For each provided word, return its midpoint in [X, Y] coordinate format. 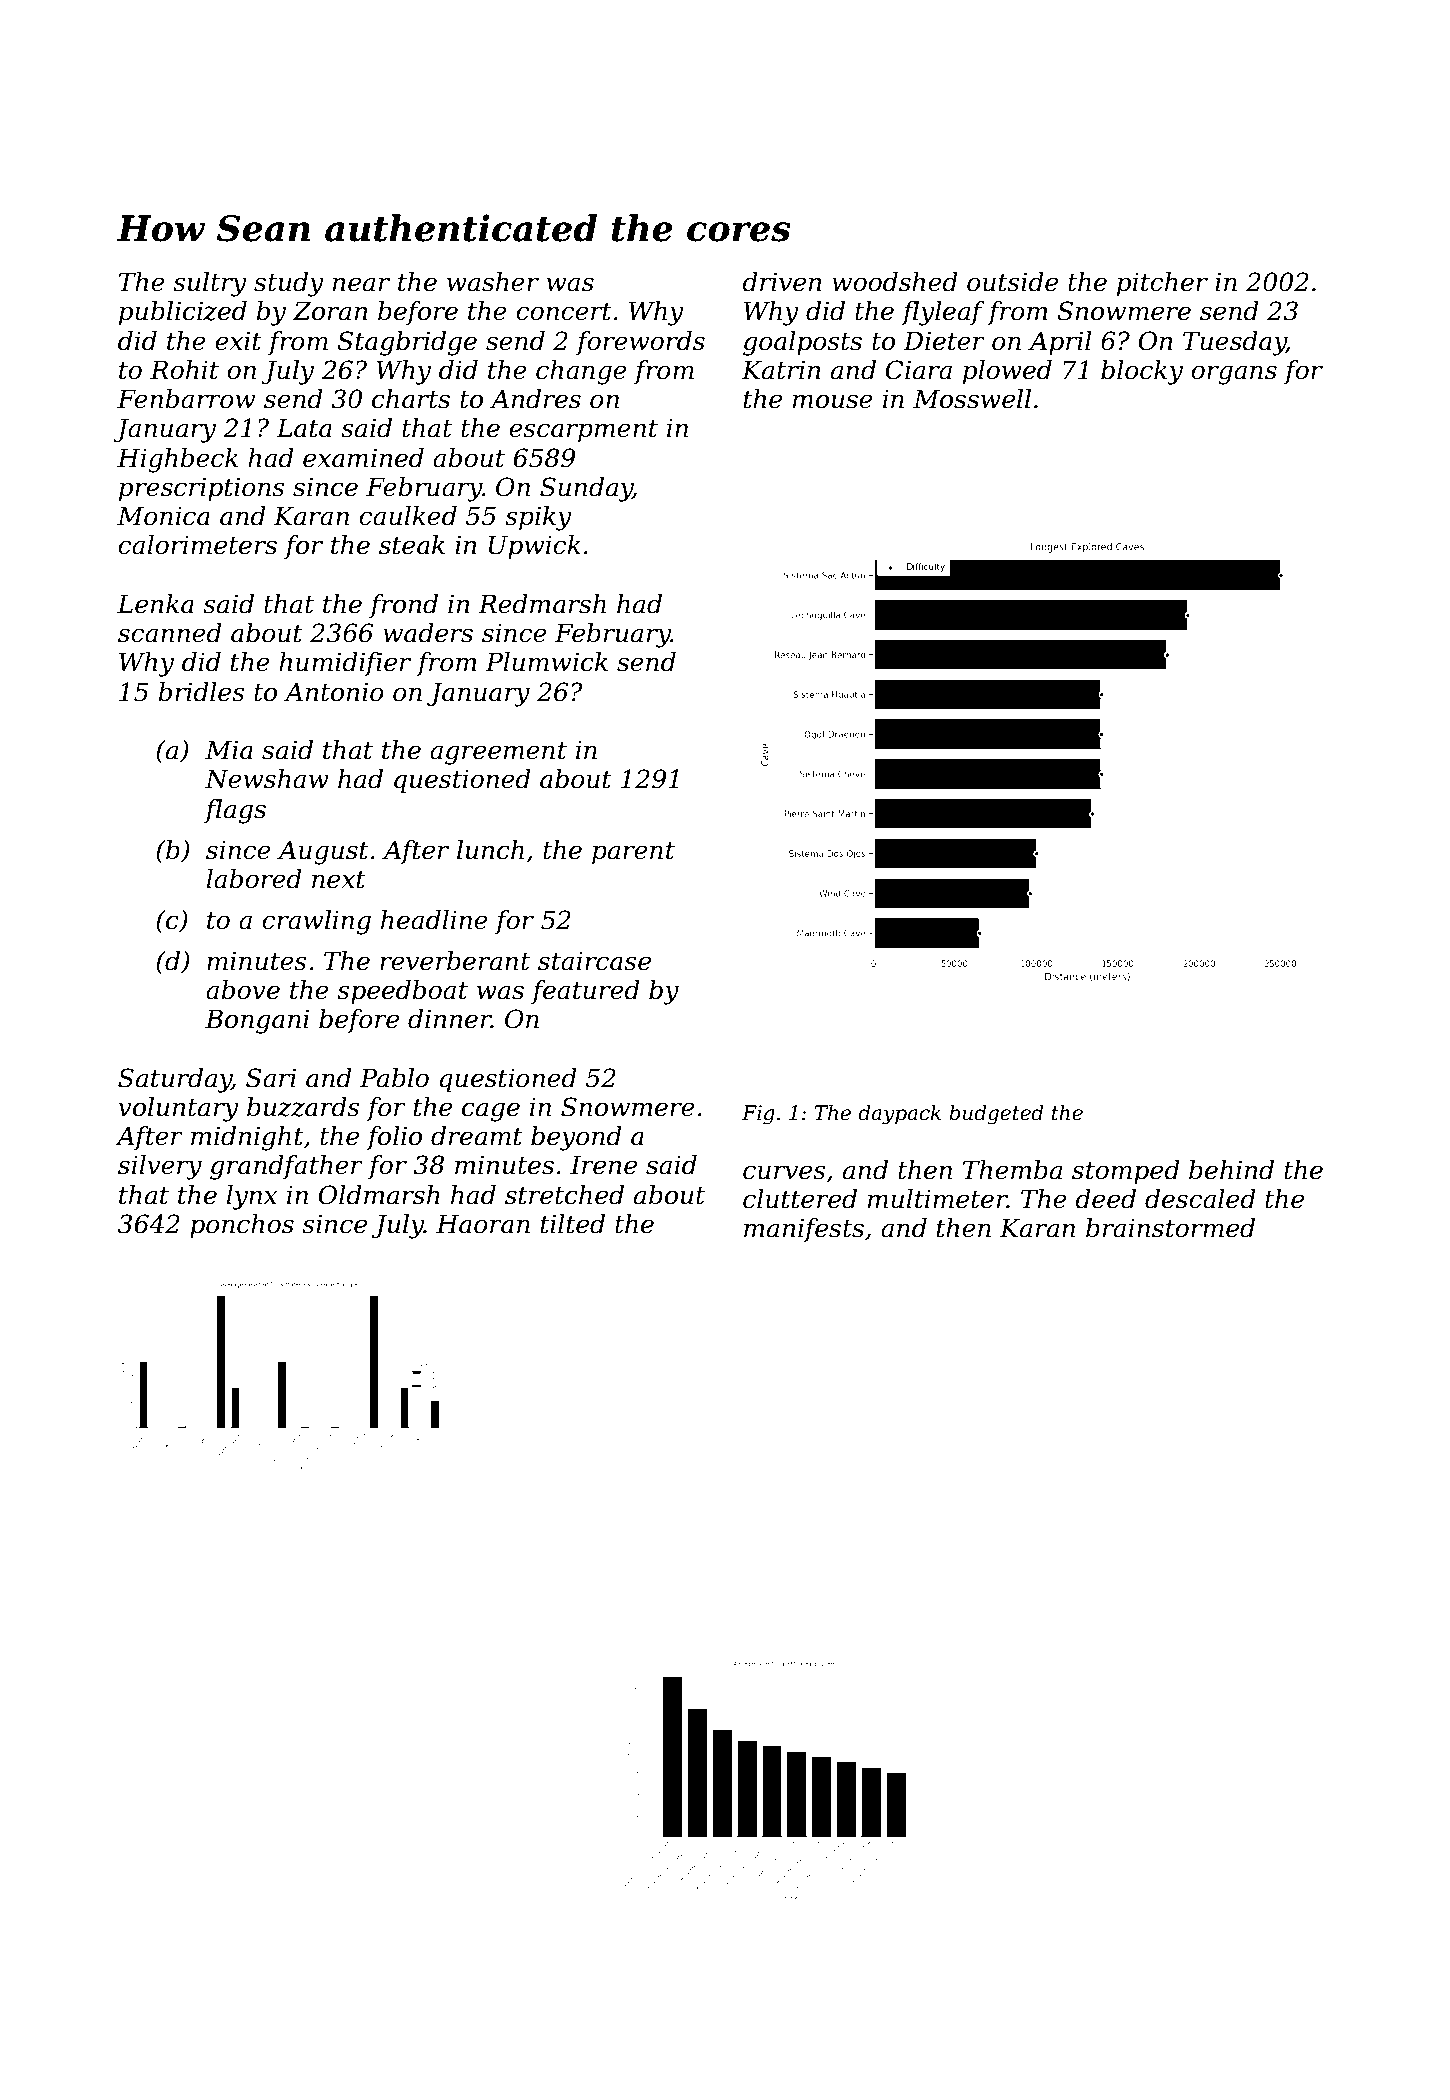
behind [1231, 1170]
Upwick [535, 547]
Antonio [334, 692]
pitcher [1162, 284]
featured [585, 992]
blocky [1142, 372]
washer [493, 282]
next [339, 880]
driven [782, 282]
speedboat [402, 992]
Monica [163, 516]
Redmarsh [542, 604]
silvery [160, 1167]
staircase [594, 961]
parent [633, 853]
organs [1234, 375]
